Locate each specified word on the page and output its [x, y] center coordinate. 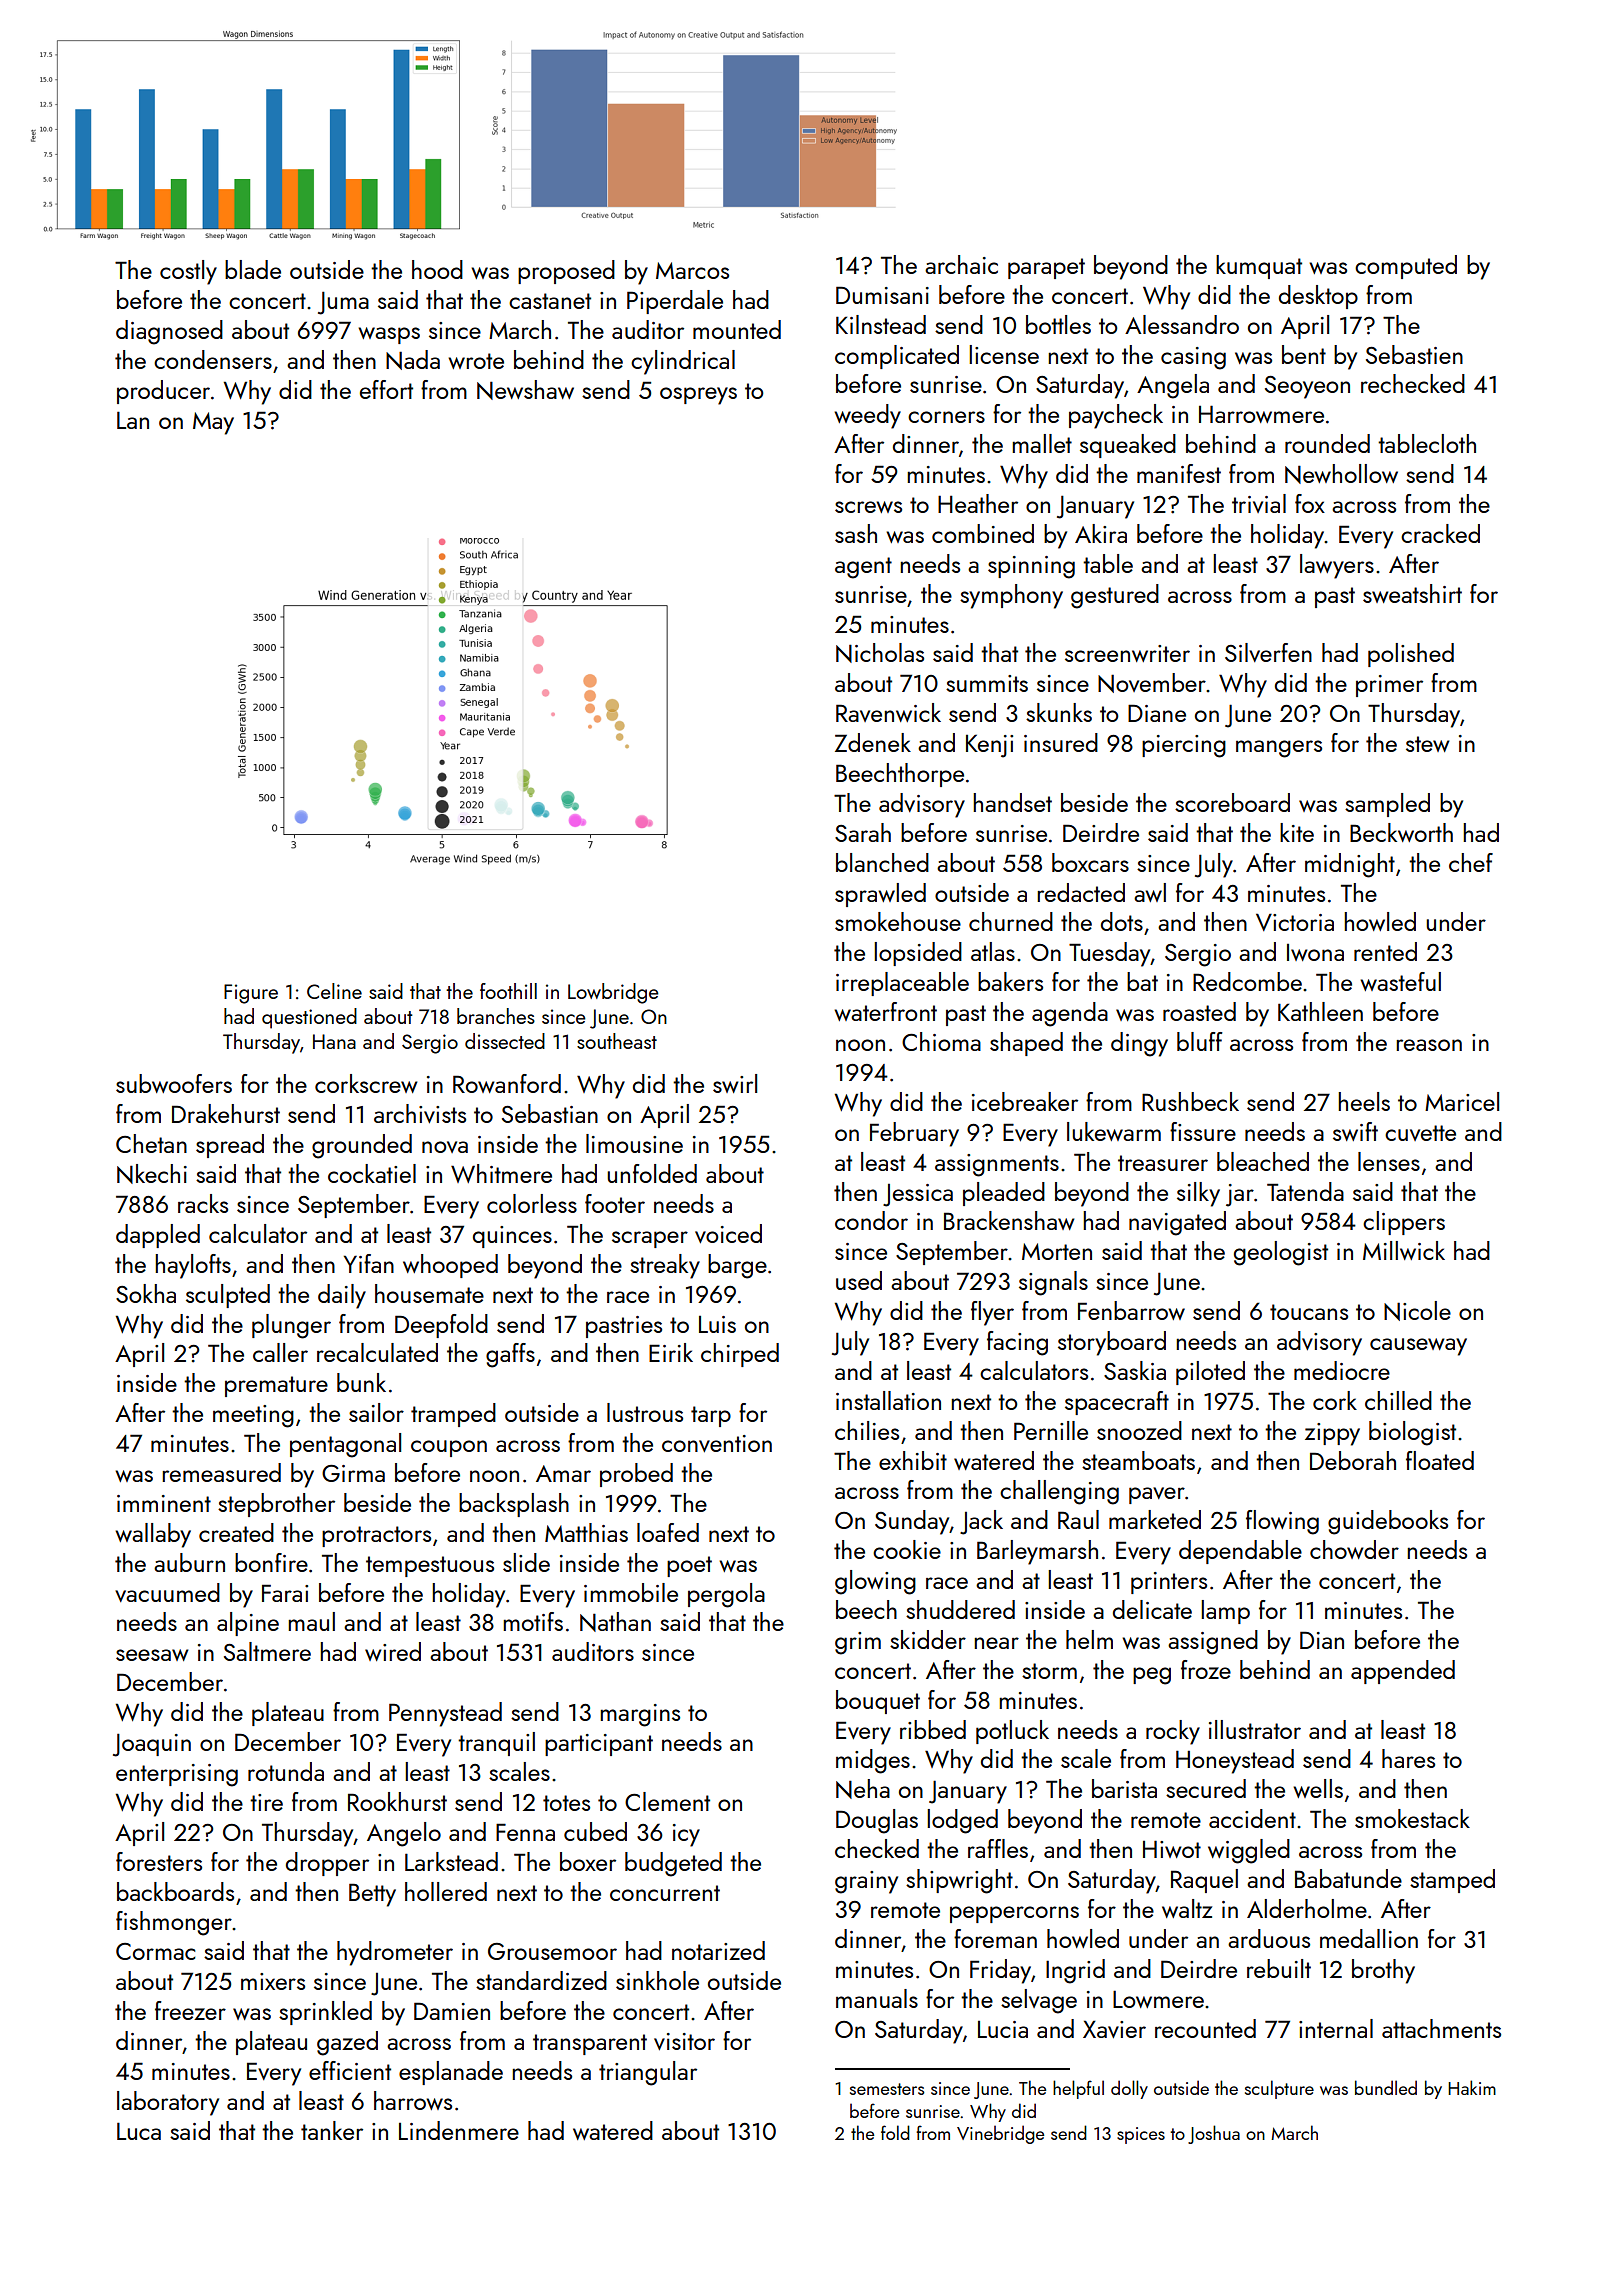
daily [342, 1296]
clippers [1404, 1223]
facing [1017, 1343]
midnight [1350, 865]
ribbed [933, 1729]
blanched [882, 862]
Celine [334, 991]
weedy [867, 416]
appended [1403, 1672]
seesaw [152, 1655]
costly [188, 272]
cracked [1440, 533]
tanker [332, 2130]
